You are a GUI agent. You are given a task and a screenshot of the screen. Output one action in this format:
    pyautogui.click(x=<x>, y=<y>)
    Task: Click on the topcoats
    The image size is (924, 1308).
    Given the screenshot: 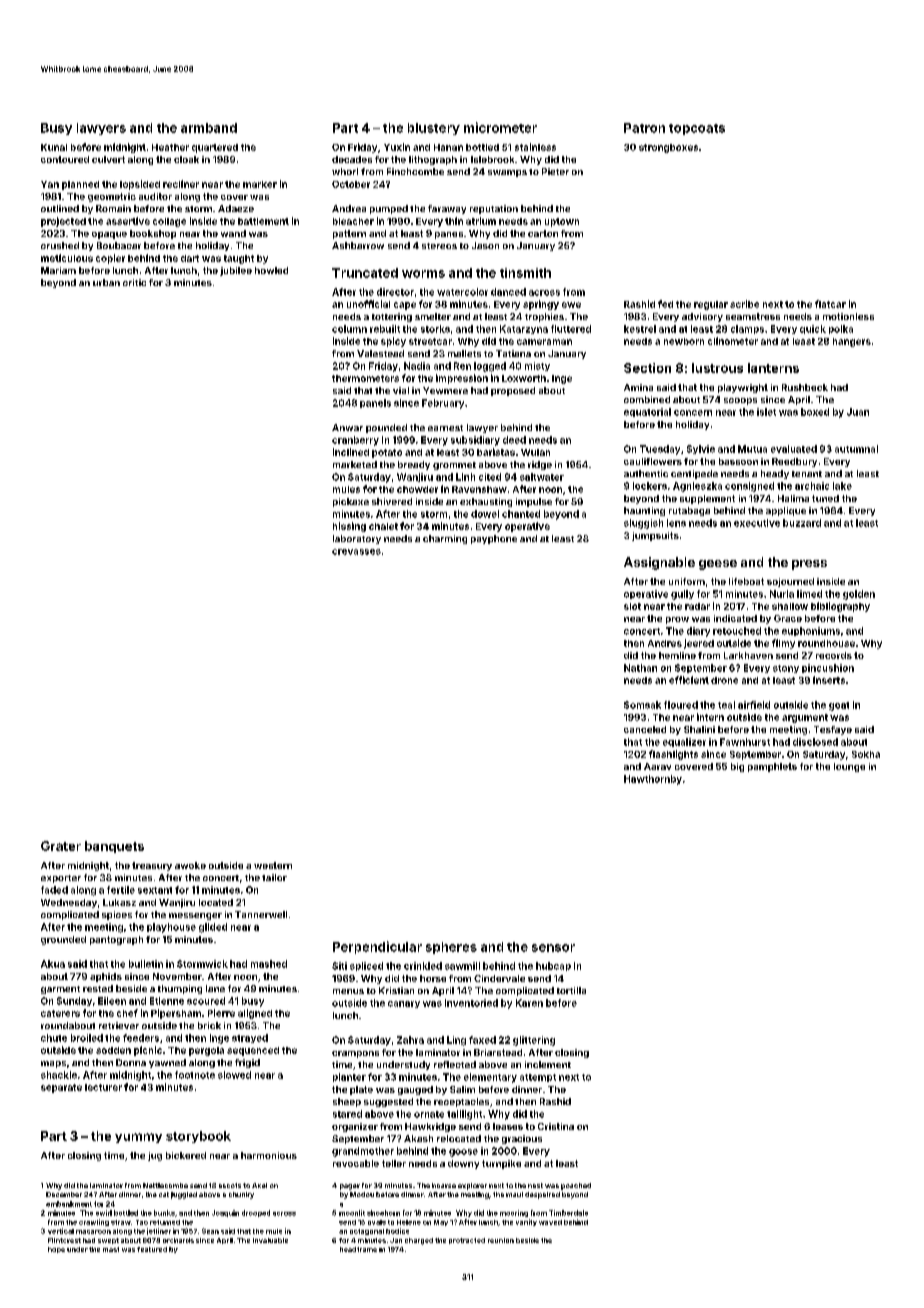 What is the action you would take?
    pyautogui.click(x=697, y=129)
